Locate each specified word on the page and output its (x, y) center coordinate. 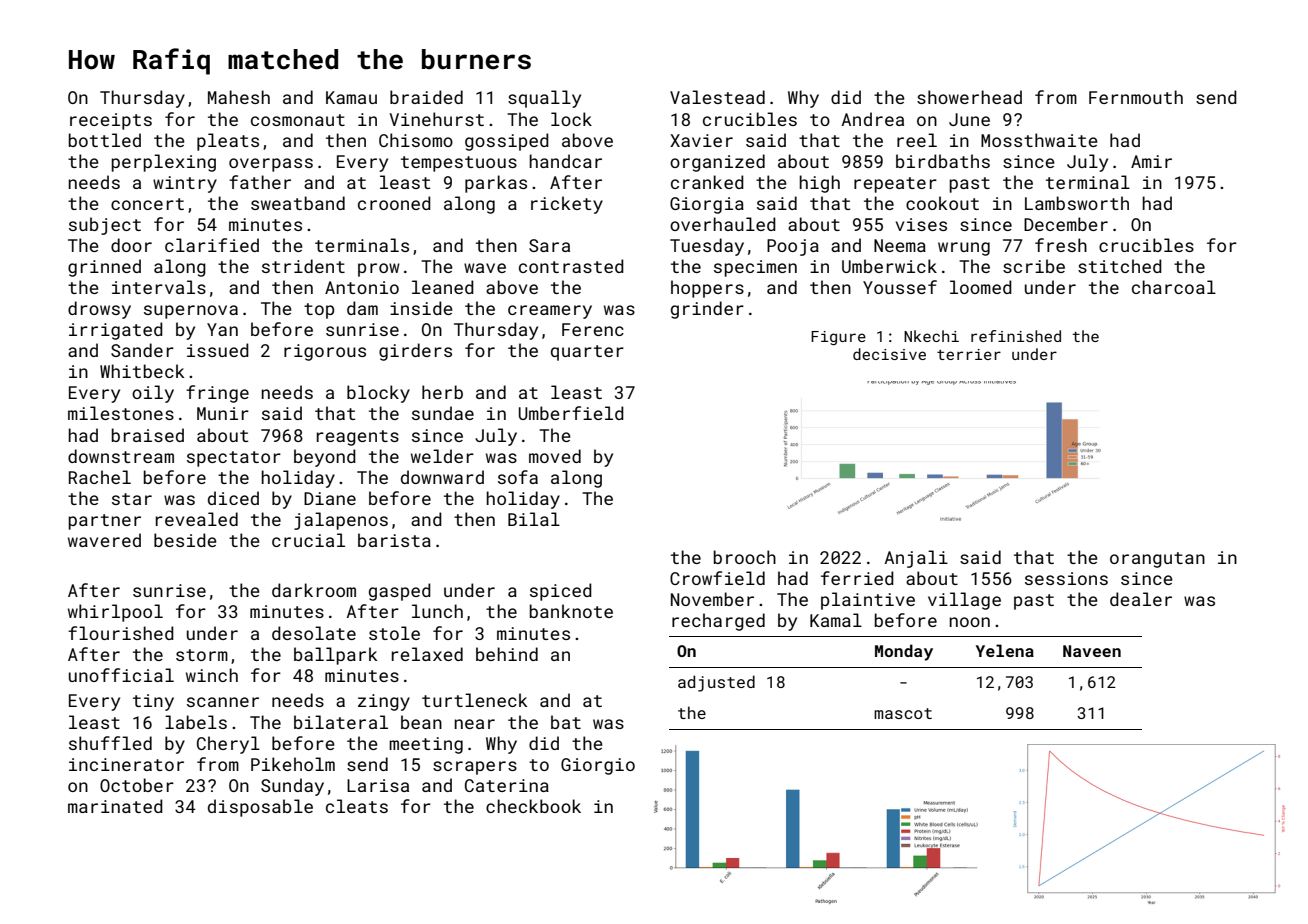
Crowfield (717, 578)
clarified (212, 245)
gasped (400, 592)
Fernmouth (1136, 97)
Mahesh (239, 97)
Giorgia (707, 205)
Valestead (717, 97)
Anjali (916, 559)
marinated (115, 806)
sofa (518, 477)
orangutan (1157, 560)
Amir (1151, 161)
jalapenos (341, 521)
